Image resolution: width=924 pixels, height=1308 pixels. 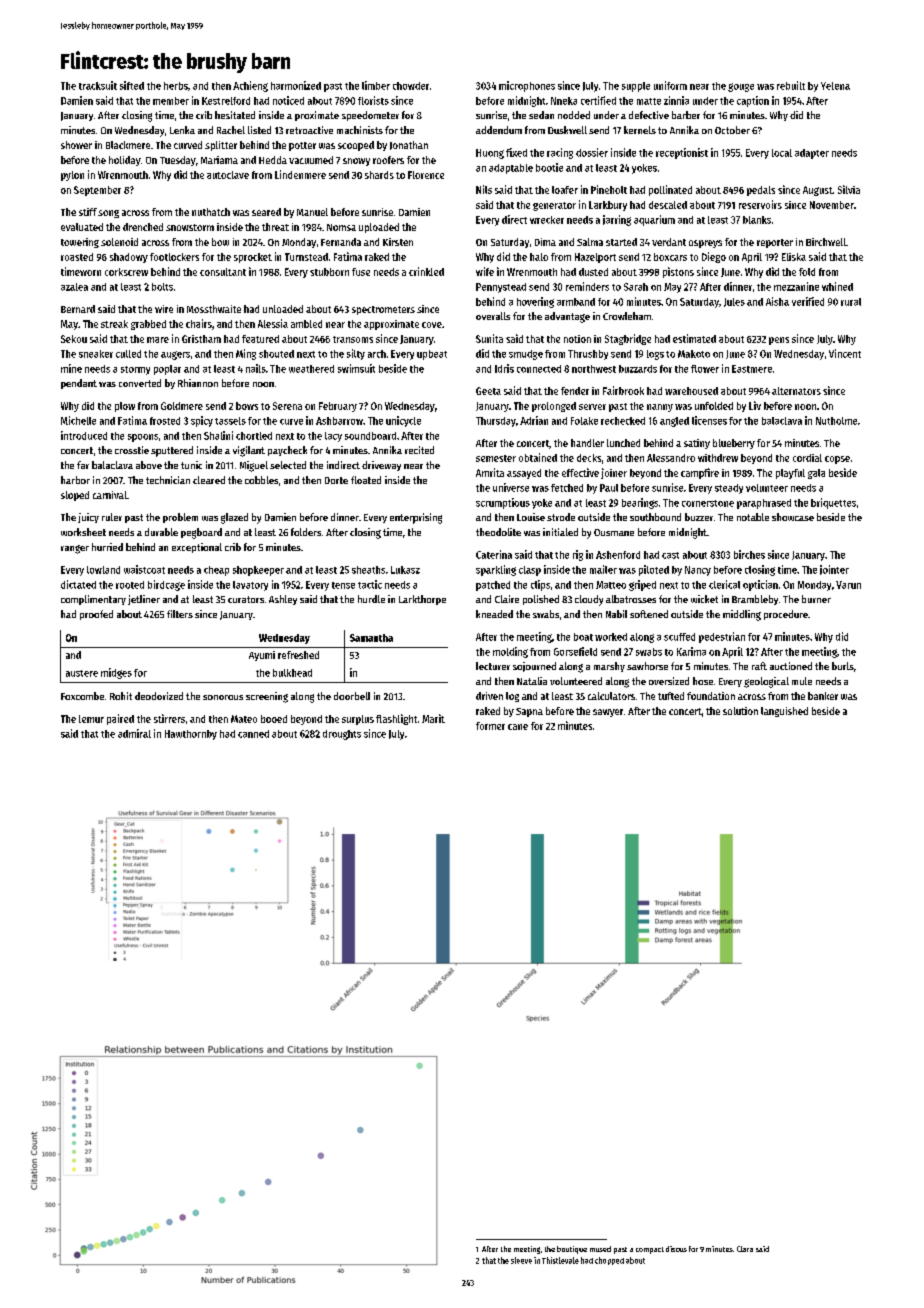 I want to click on Thistlevale, so click(x=560, y=1260).
